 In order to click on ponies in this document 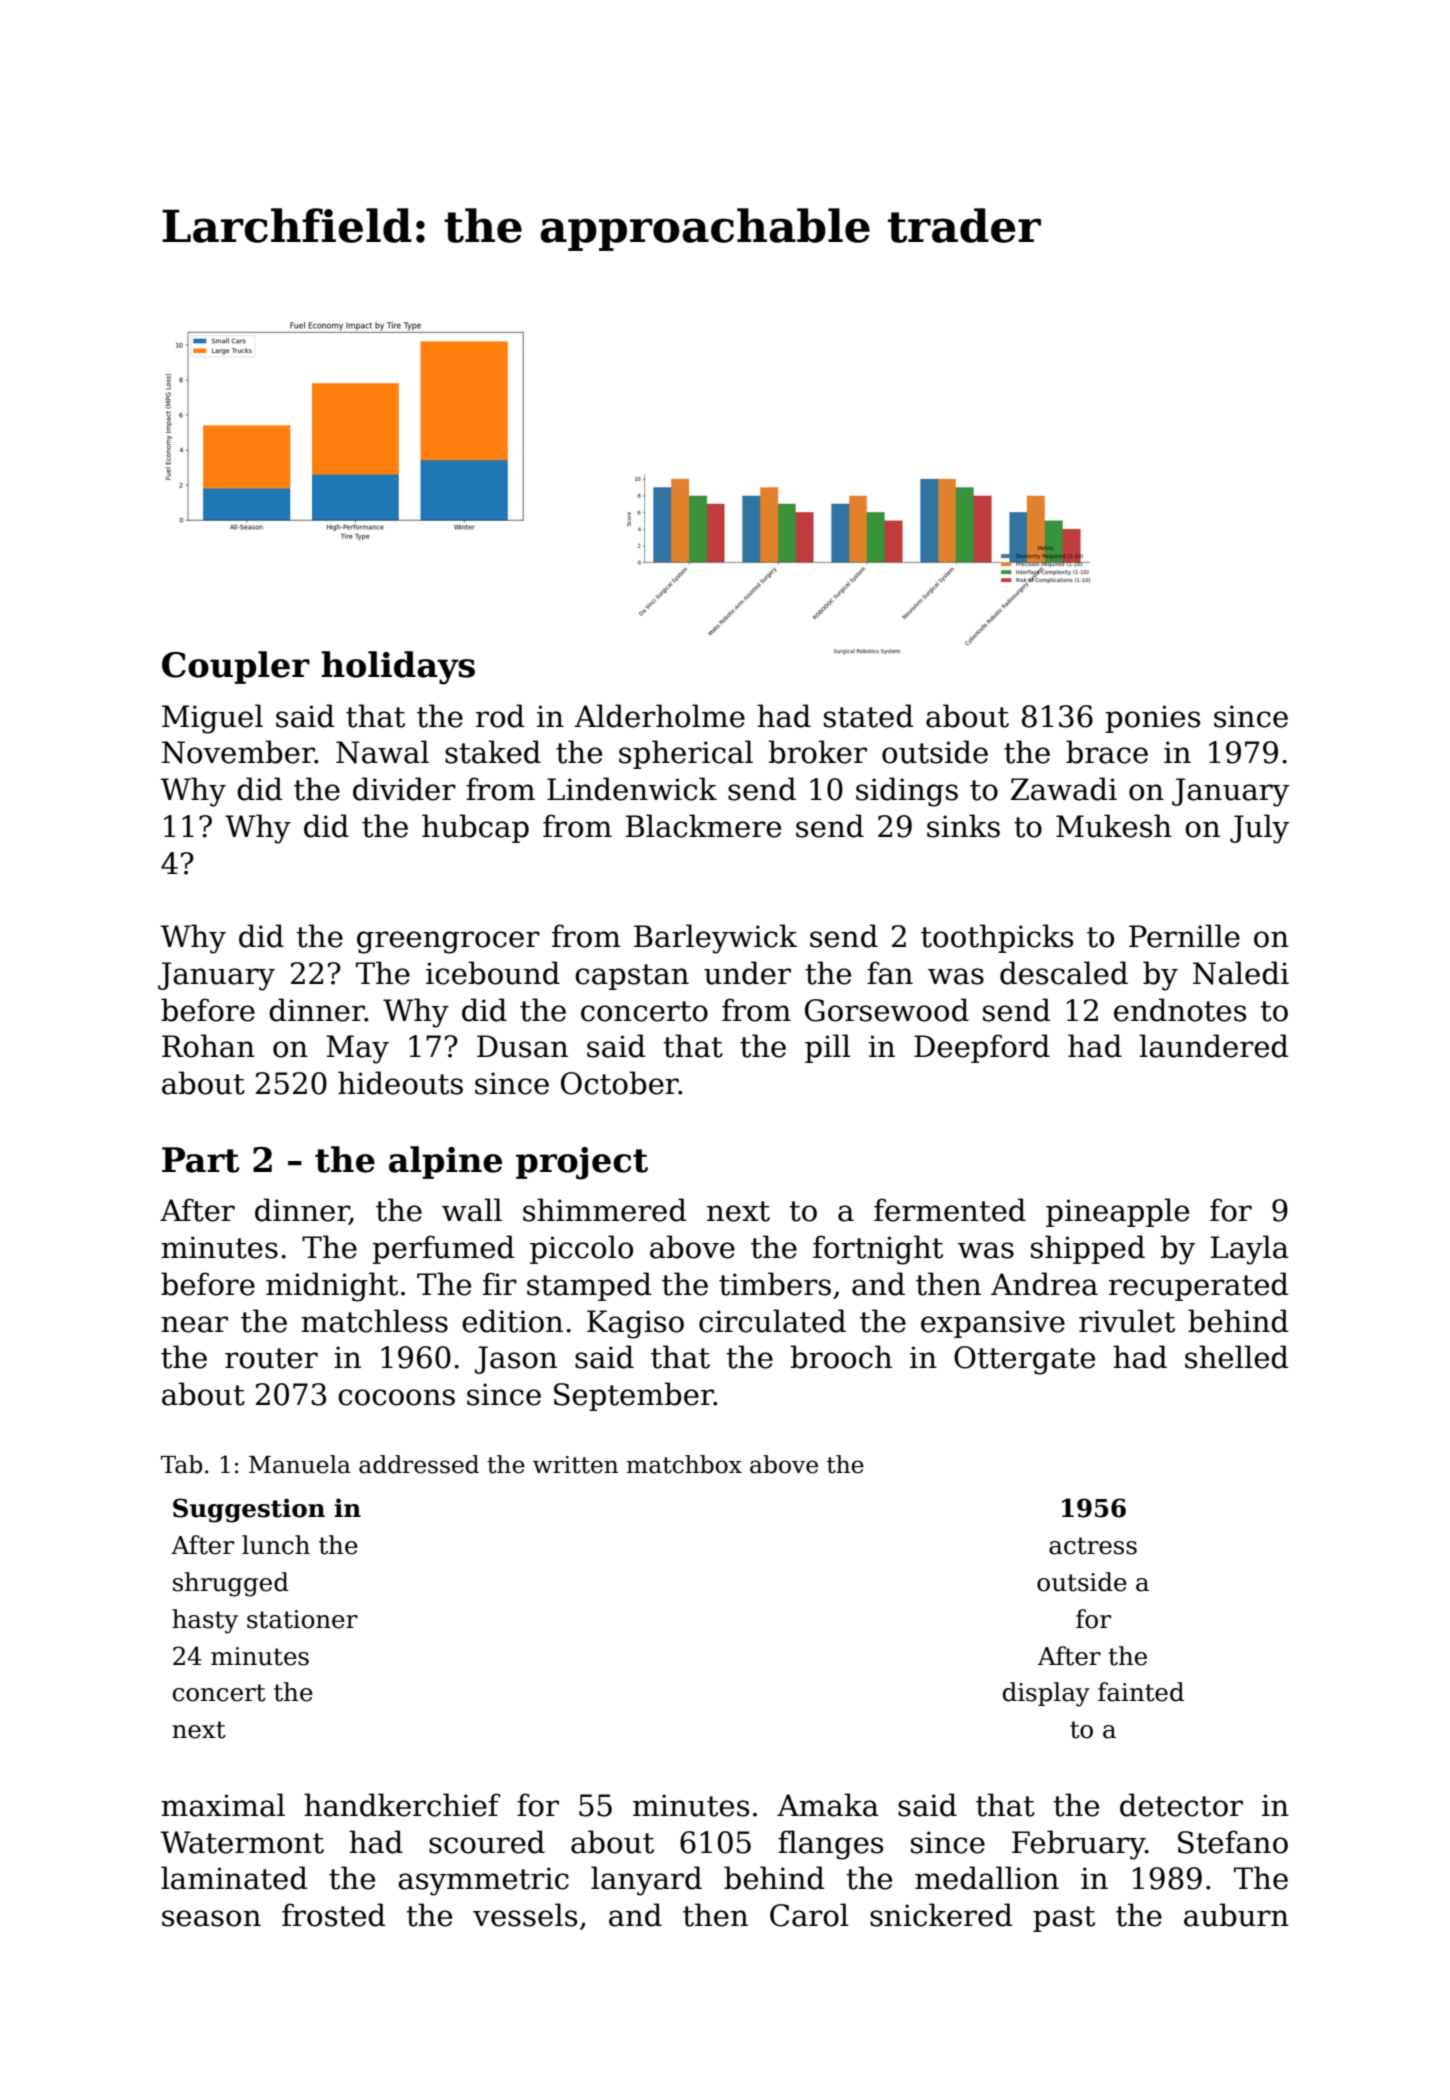, I will do `click(1152, 719)`.
